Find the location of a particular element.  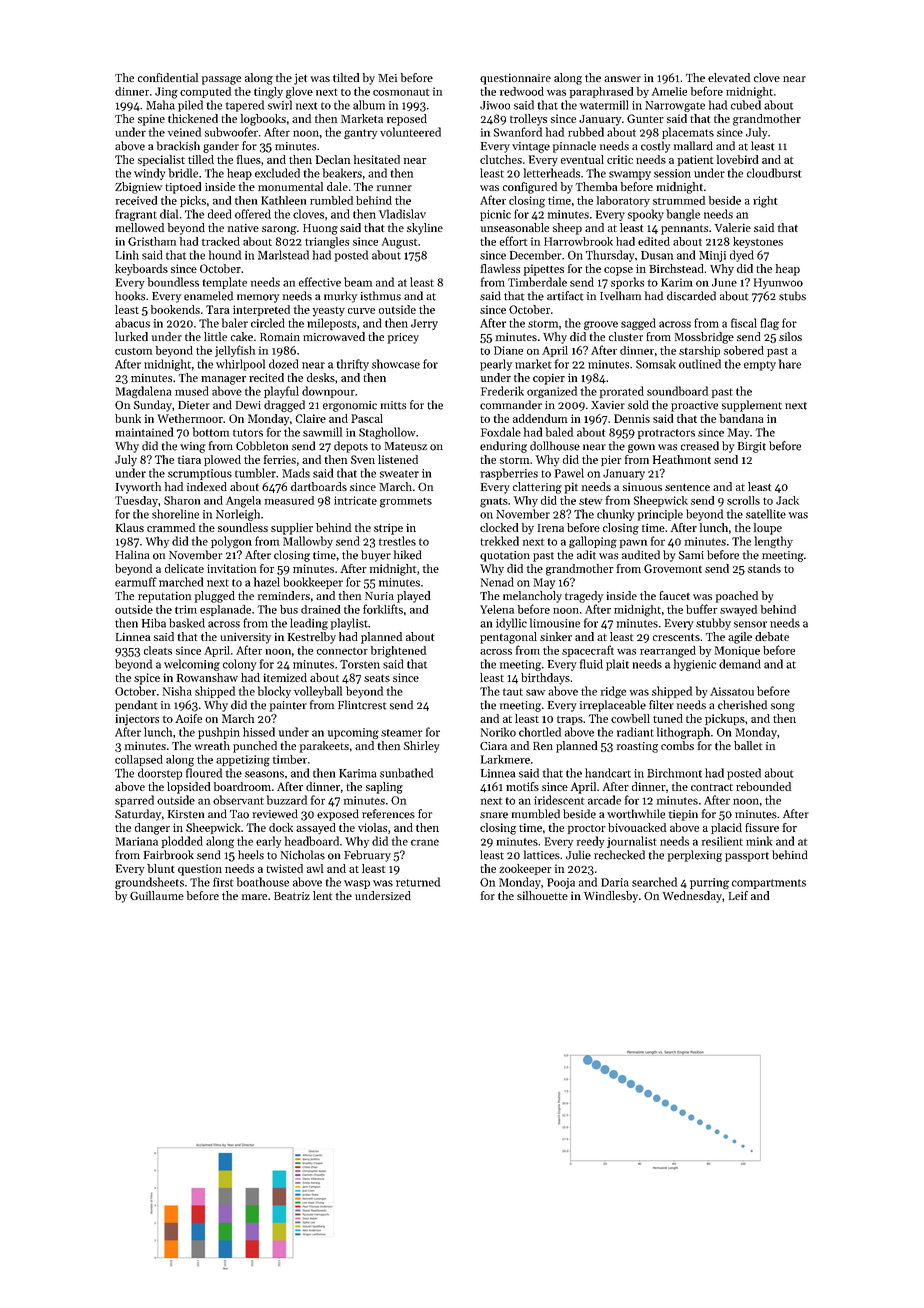

Ivyworth is located at coordinates (138, 488).
